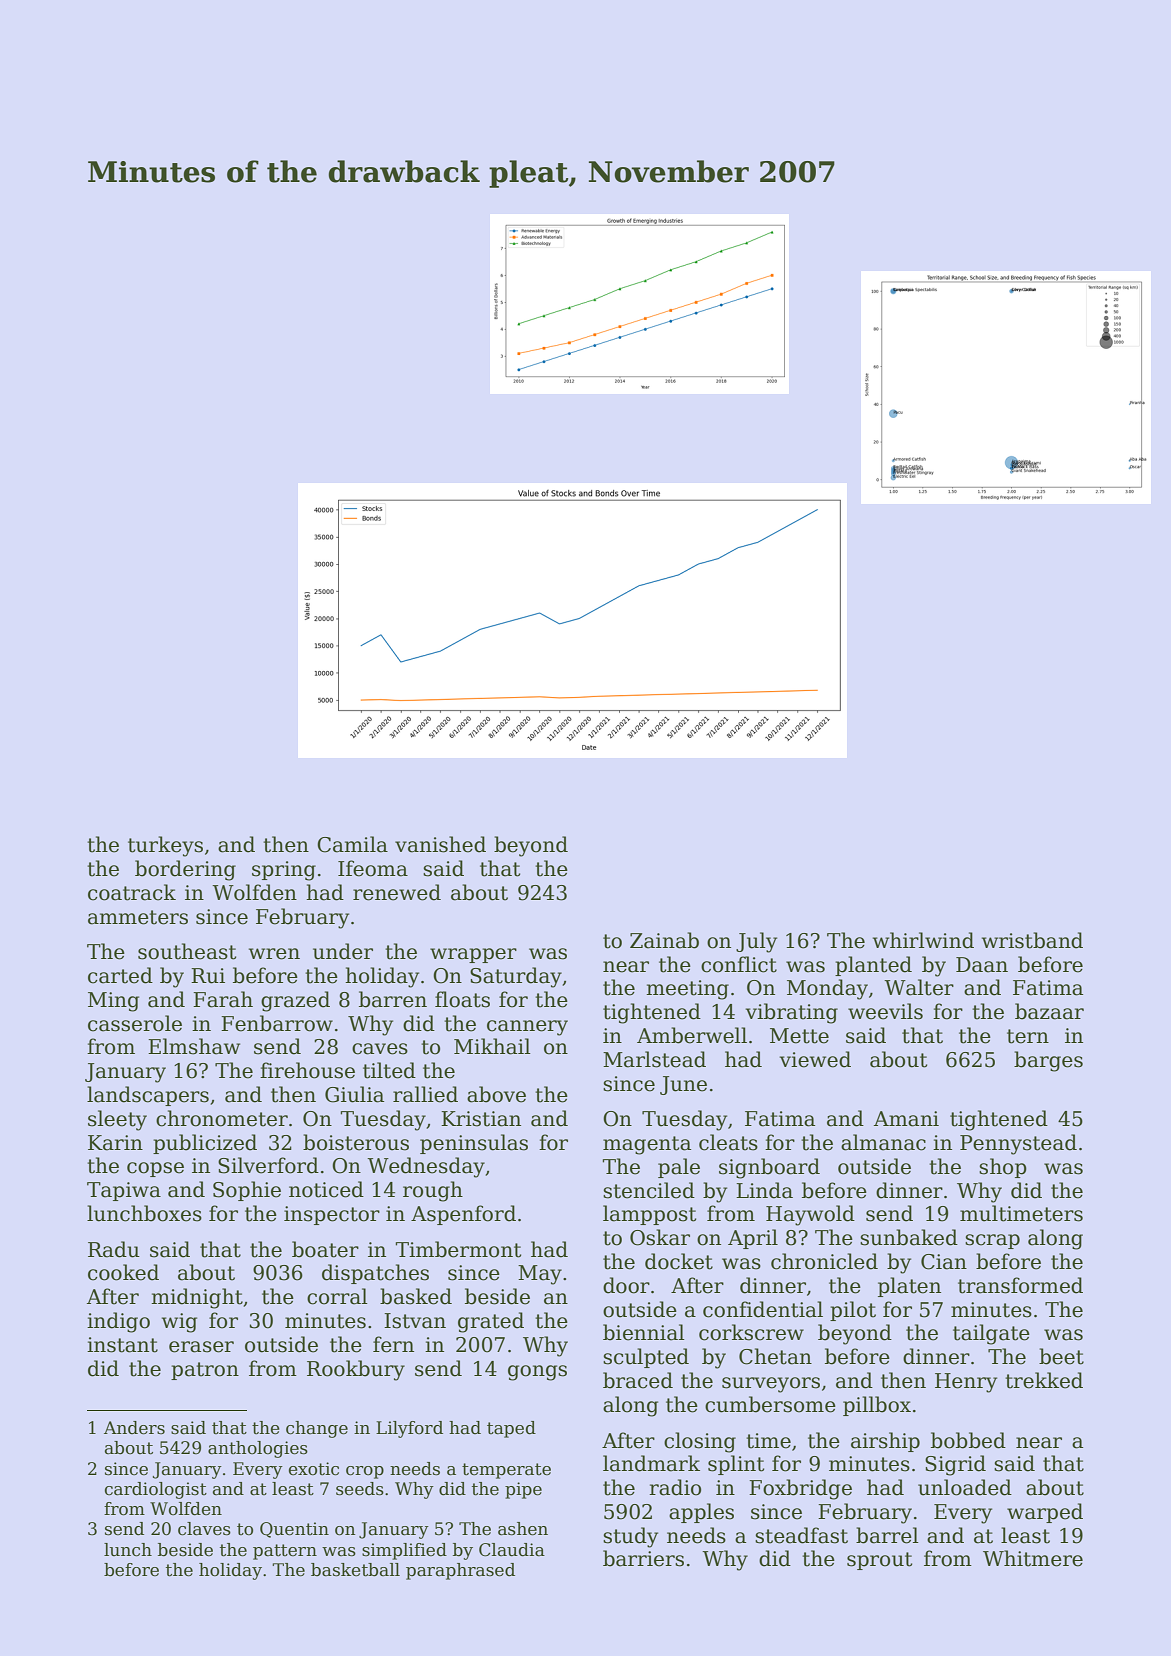  Describe the element at coordinates (122, 1345) in the screenshot. I see `instant` at that location.
